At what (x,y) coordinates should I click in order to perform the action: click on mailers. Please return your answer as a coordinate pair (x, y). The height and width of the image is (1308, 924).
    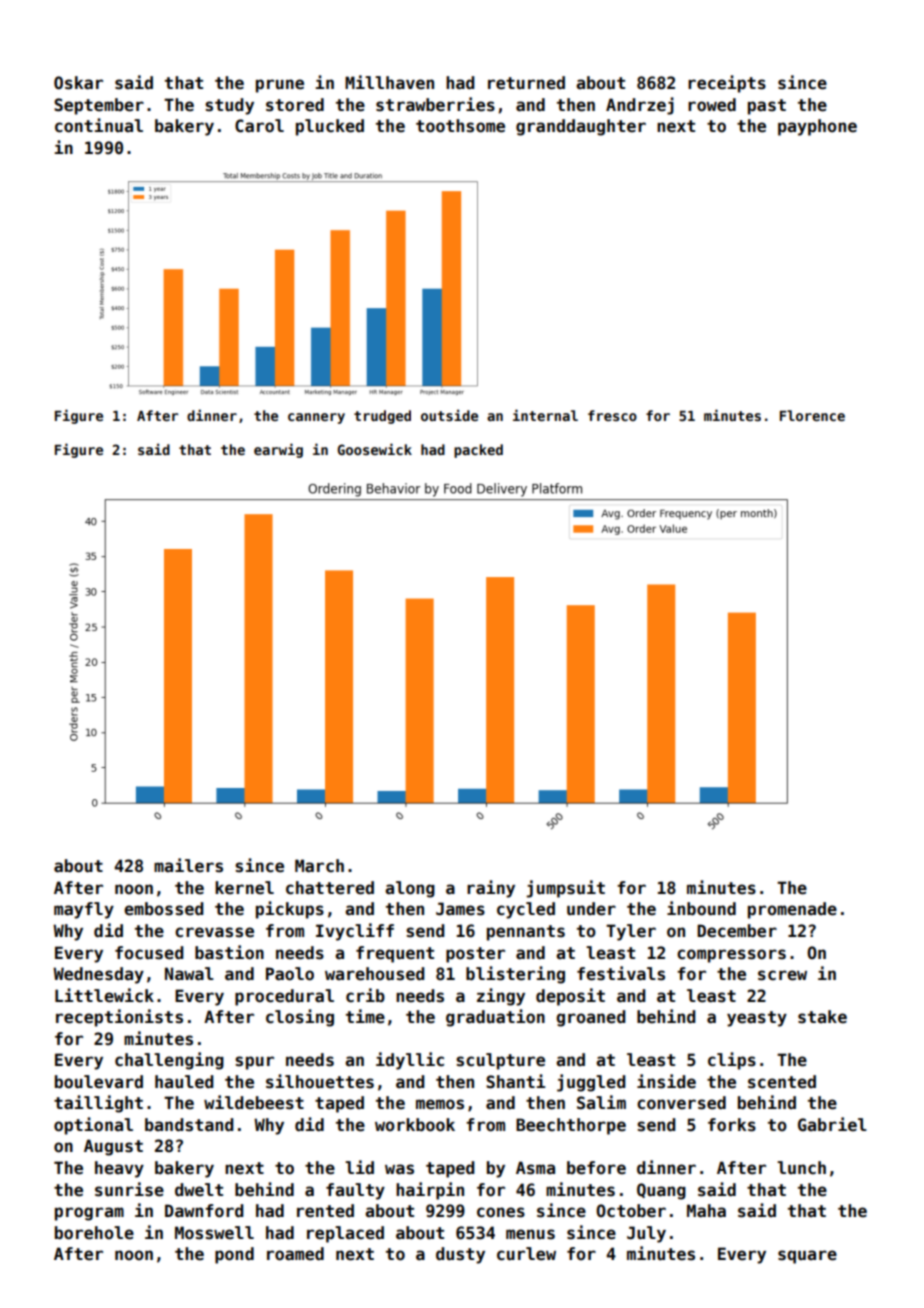
    Looking at the image, I should click on (188, 865).
